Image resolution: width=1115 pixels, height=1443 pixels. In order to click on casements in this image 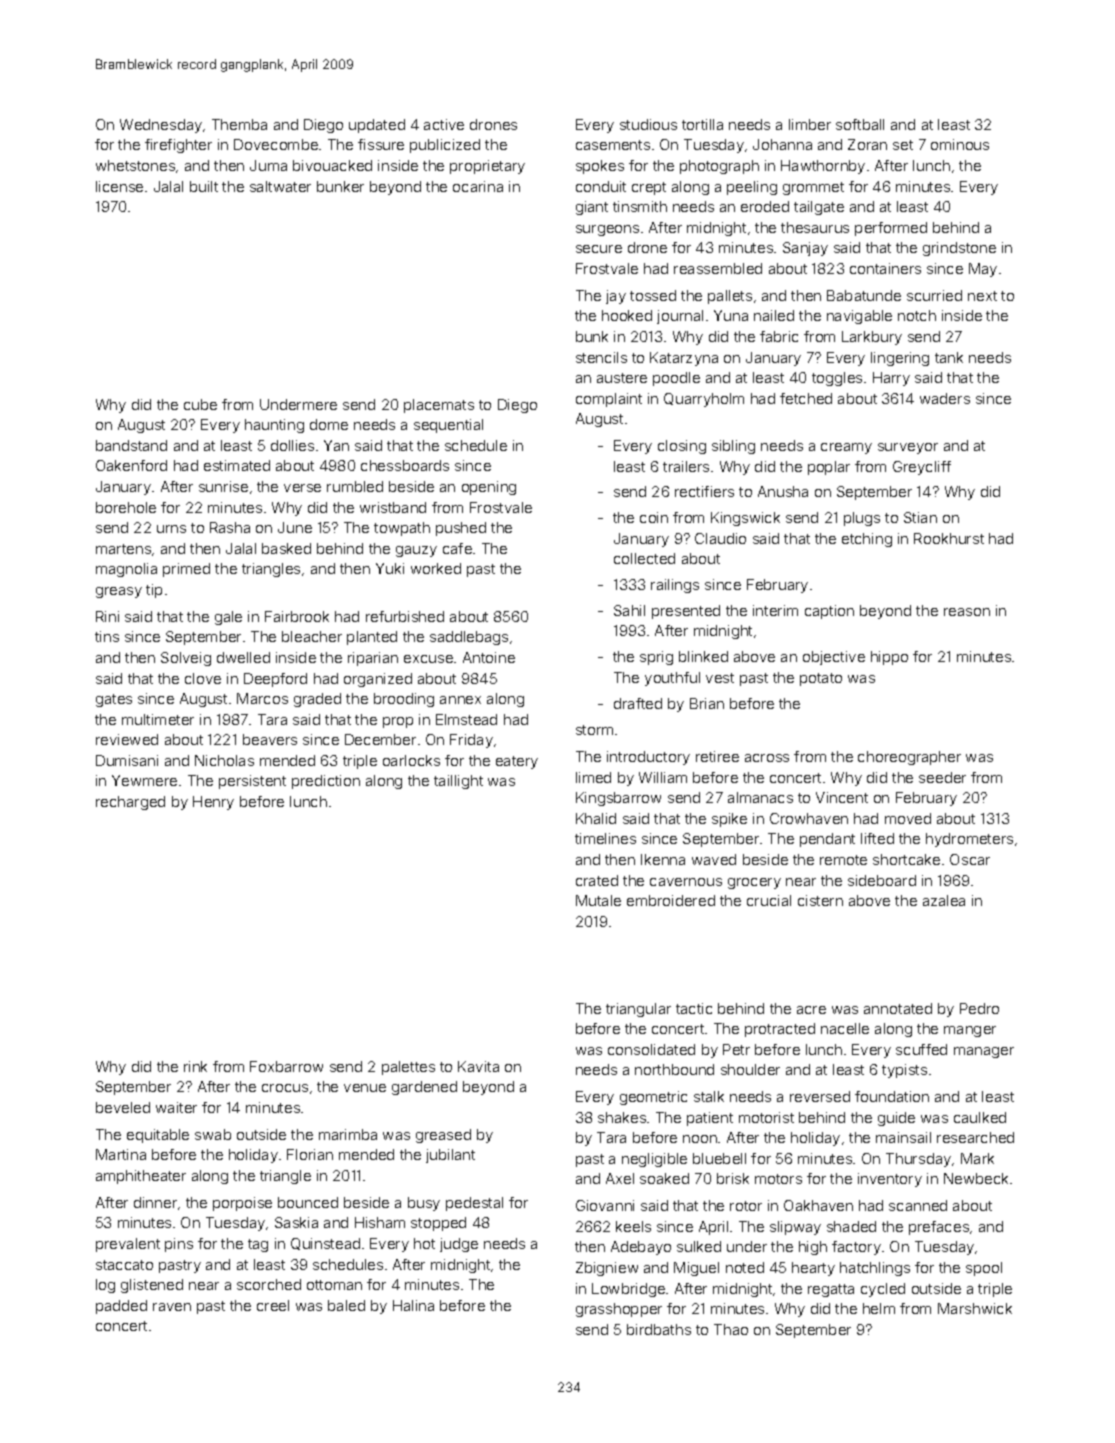, I will do `click(613, 145)`.
